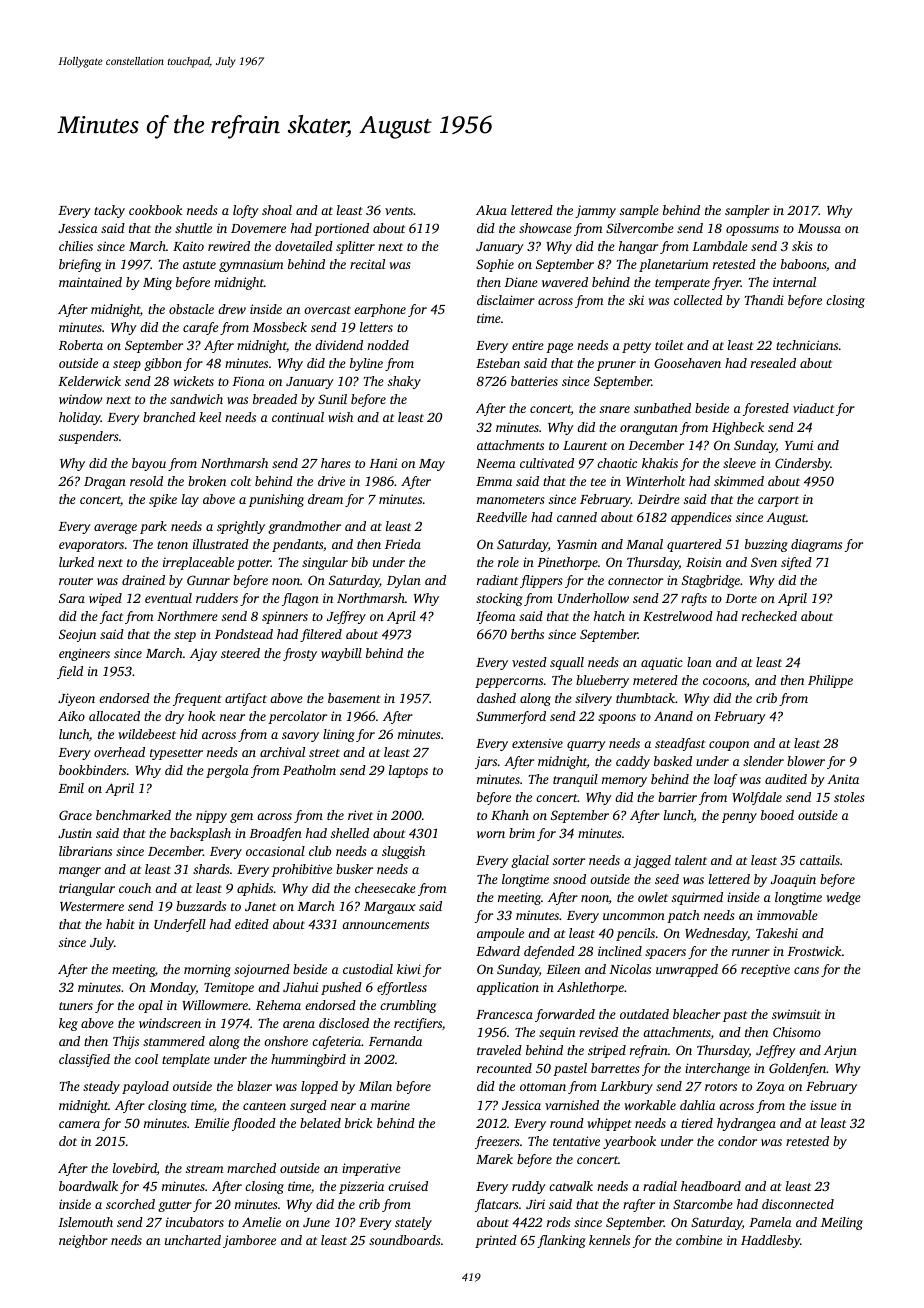 The image size is (924, 1308). What do you see at coordinates (711, 1186) in the page?
I see `headboard` at bounding box center [711, 1186].
